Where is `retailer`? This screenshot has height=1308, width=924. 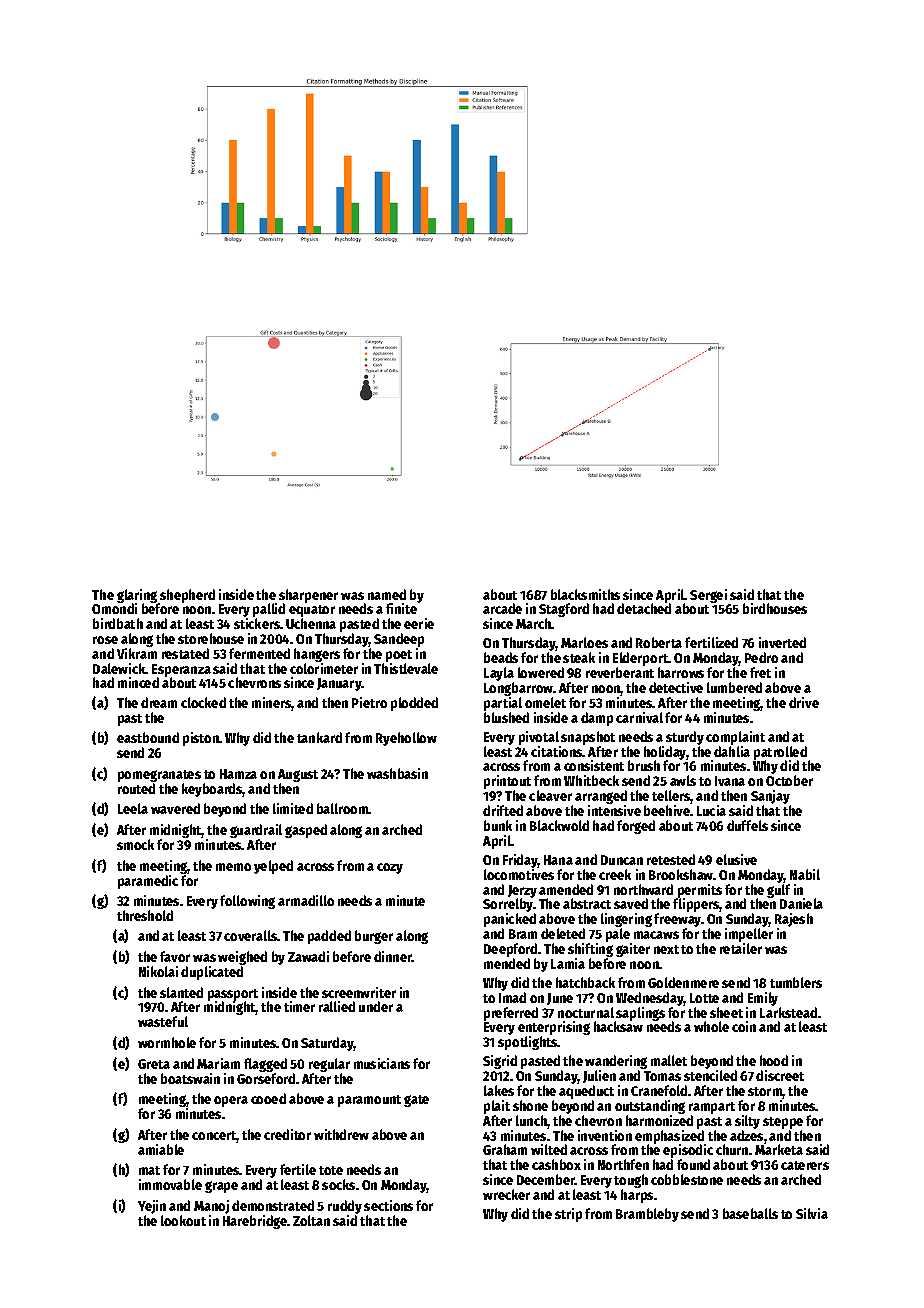 retailer is located at coordinates (741, 948).
